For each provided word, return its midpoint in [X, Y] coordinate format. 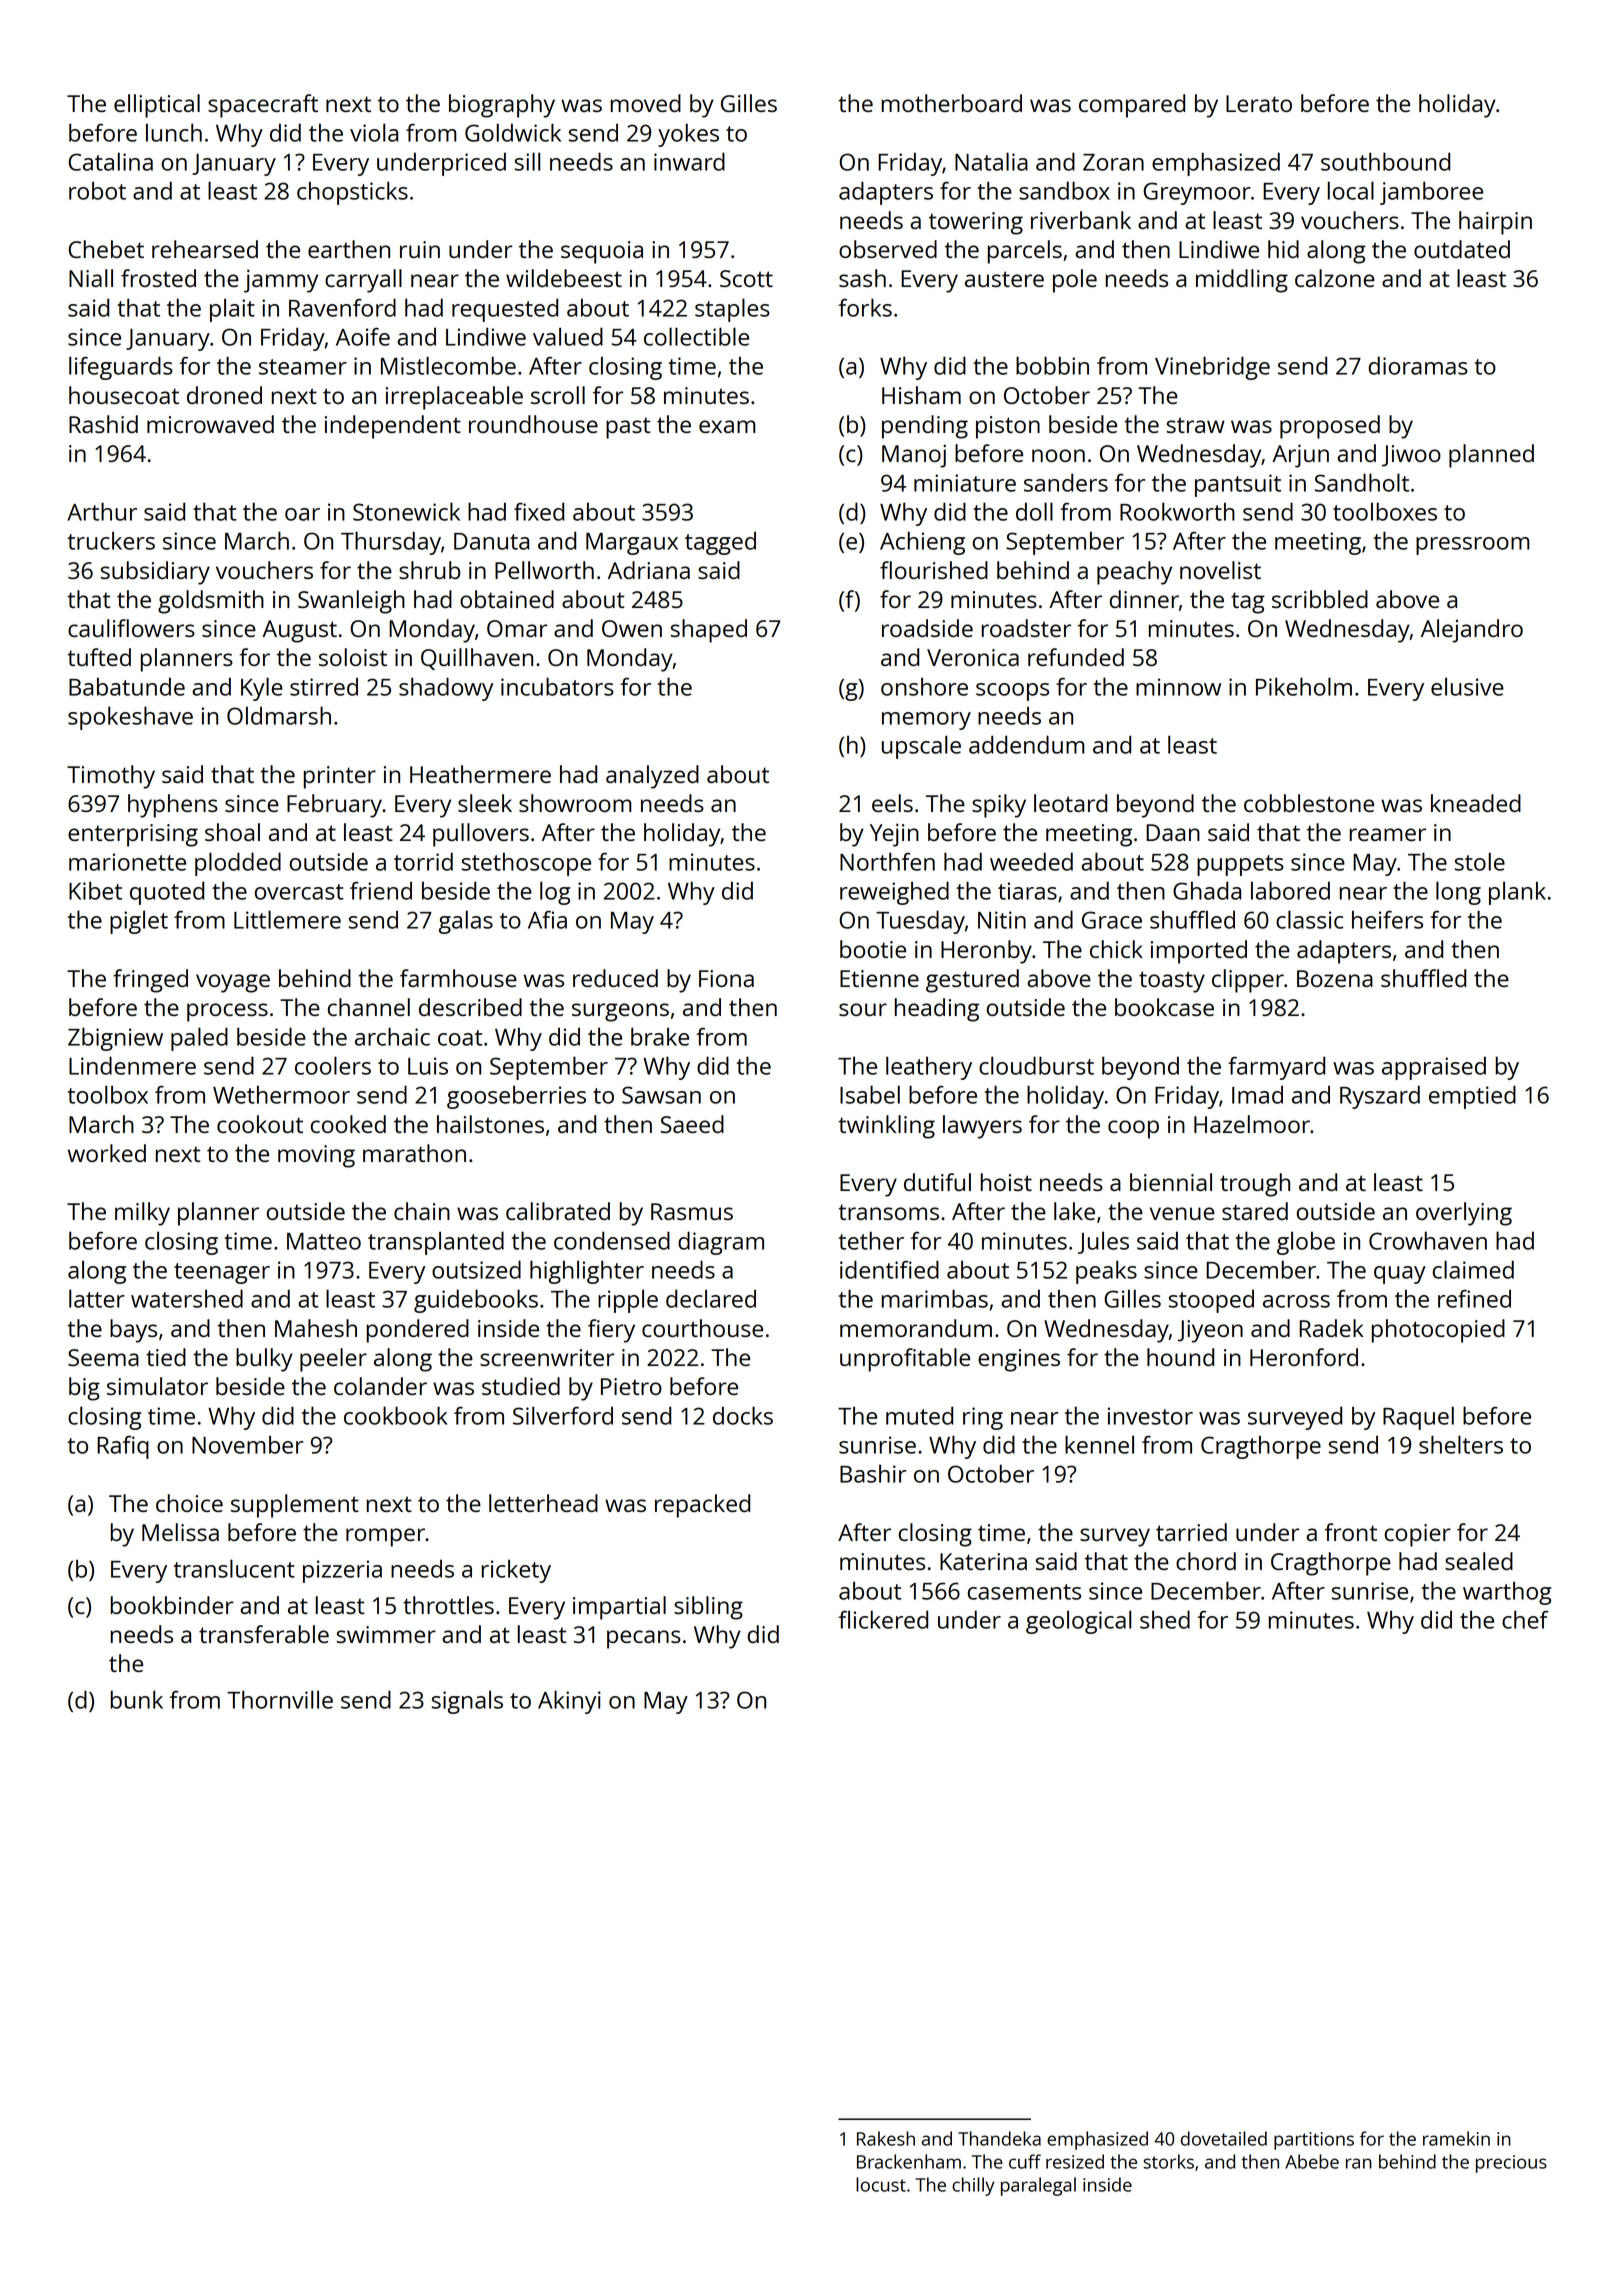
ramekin [1456, 2138]
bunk [136, 1699]
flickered [883, 1619]
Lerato [1259, 103]
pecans [644, 1639]
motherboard [952, 103]
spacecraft [263, 106]
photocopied [1438, 1331]
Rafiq [123, 1447]
